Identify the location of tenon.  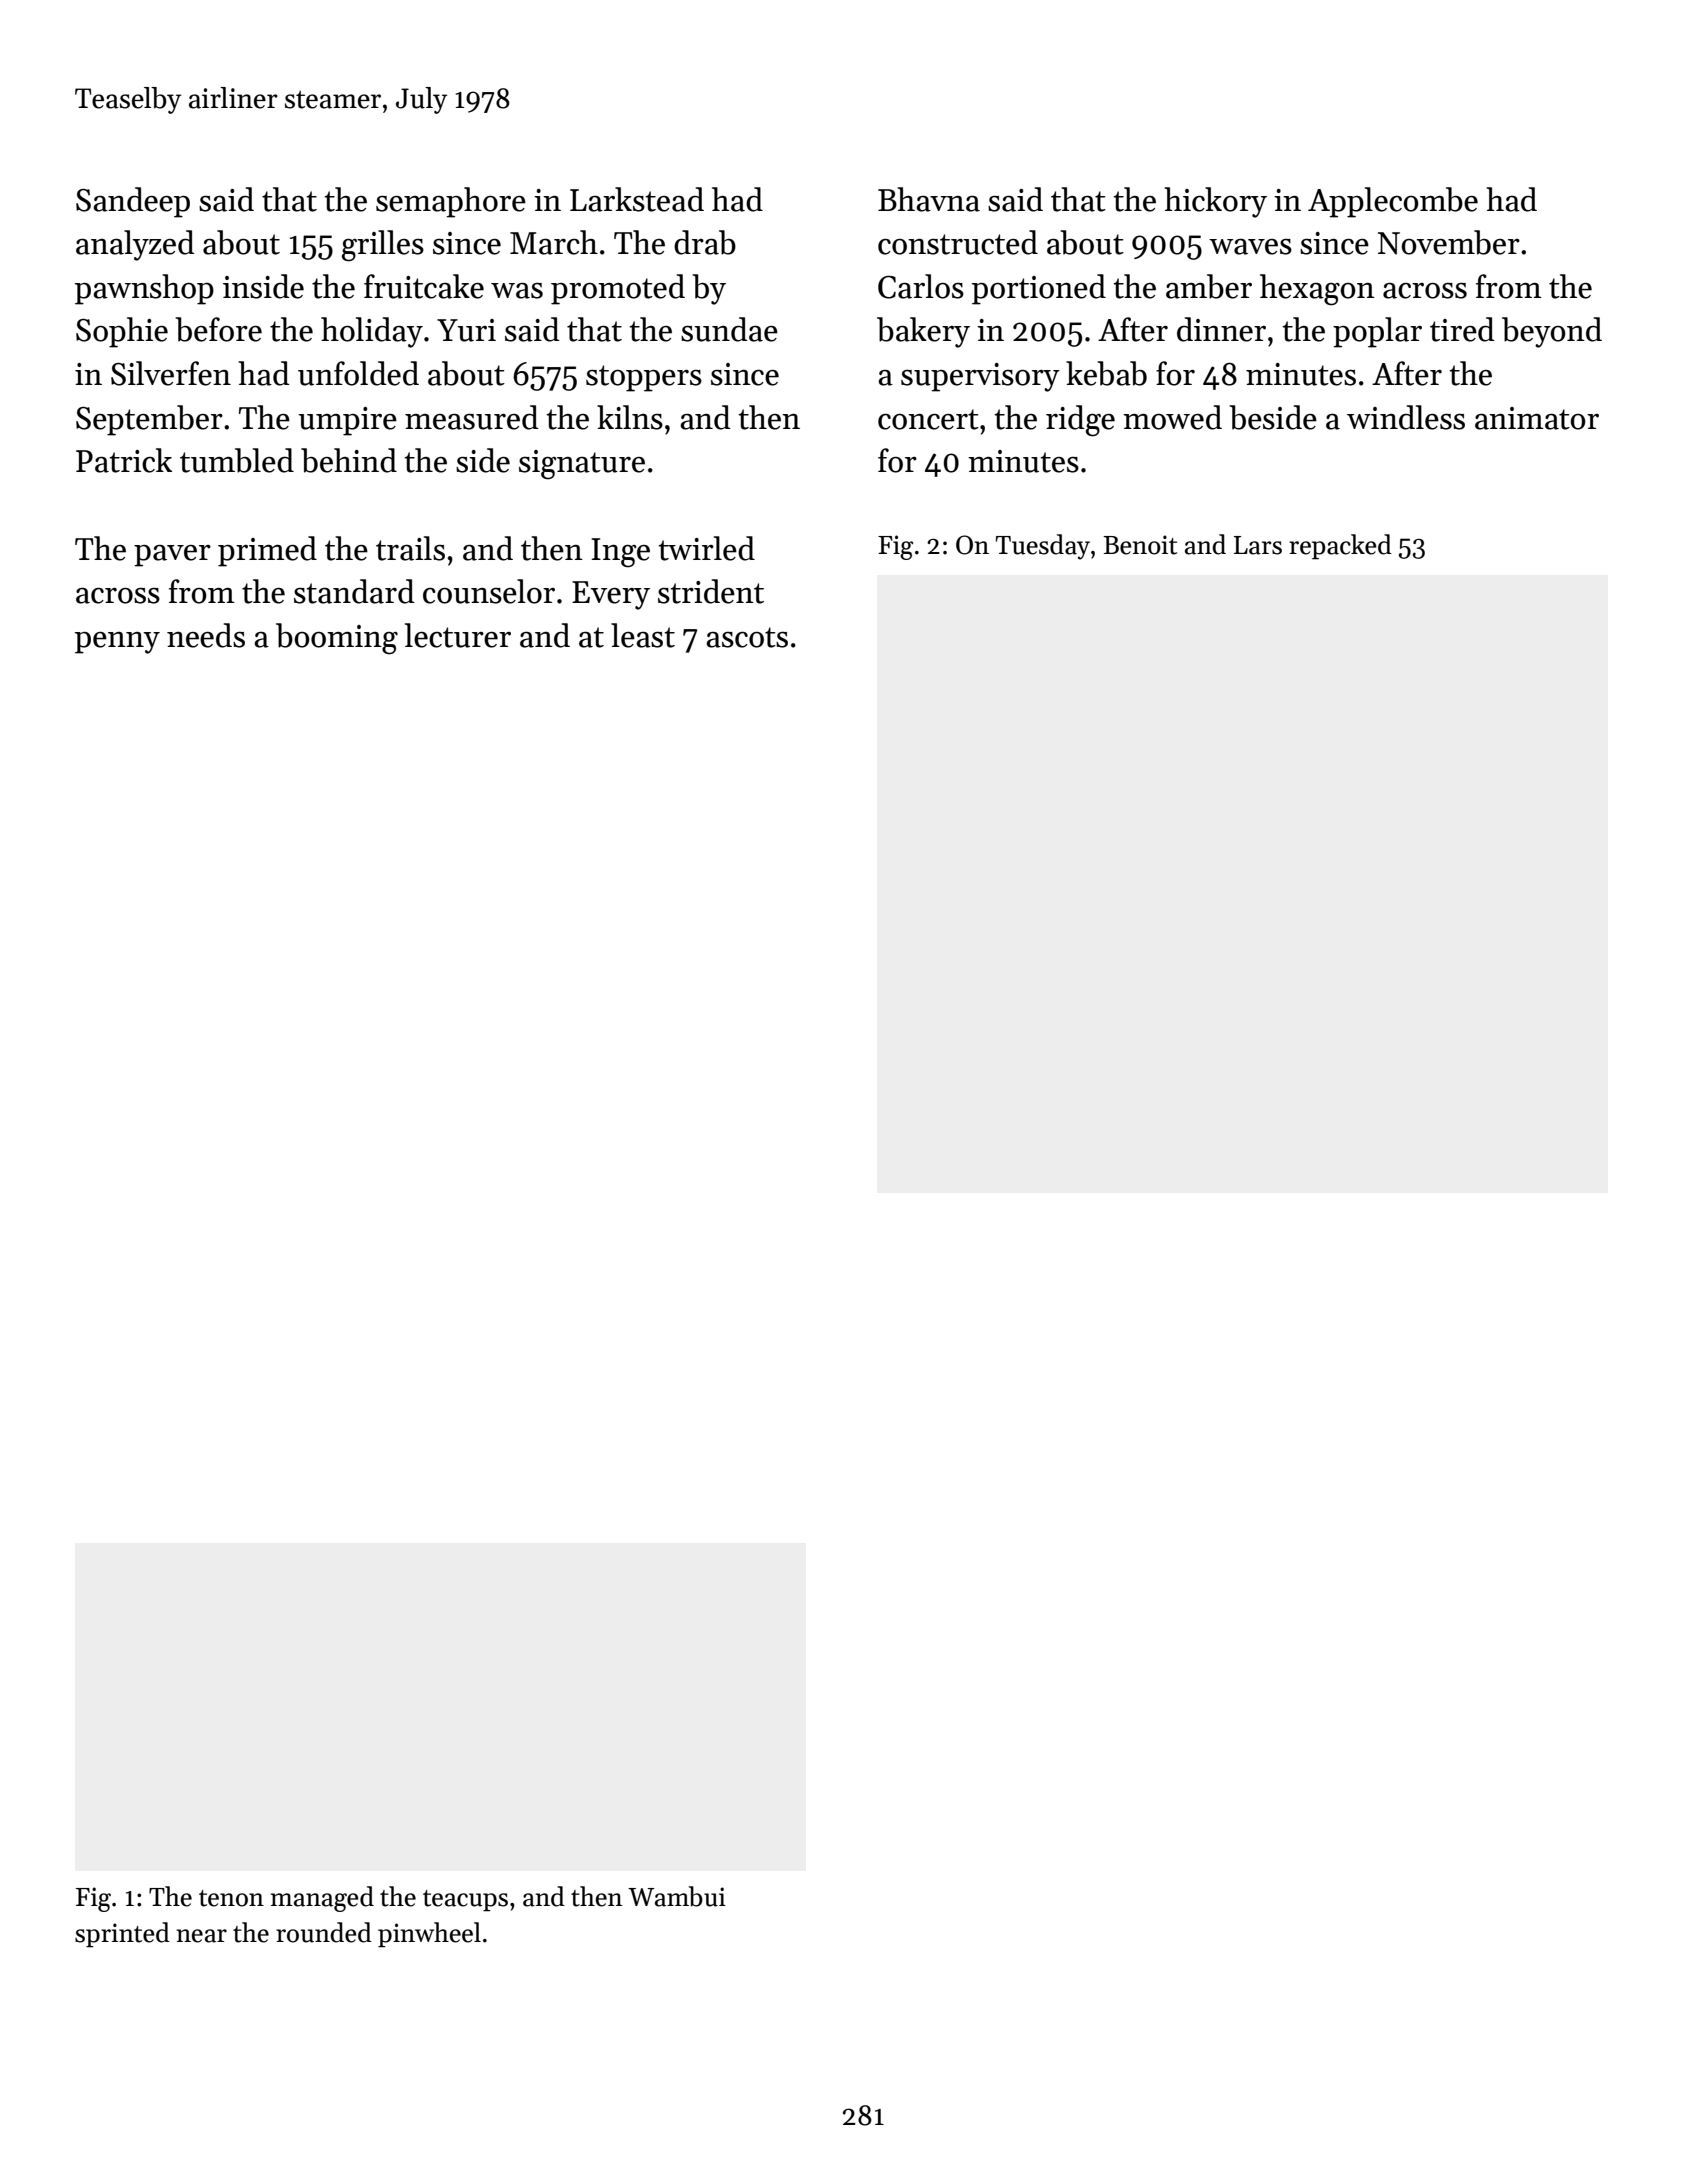
(231, 1898).
